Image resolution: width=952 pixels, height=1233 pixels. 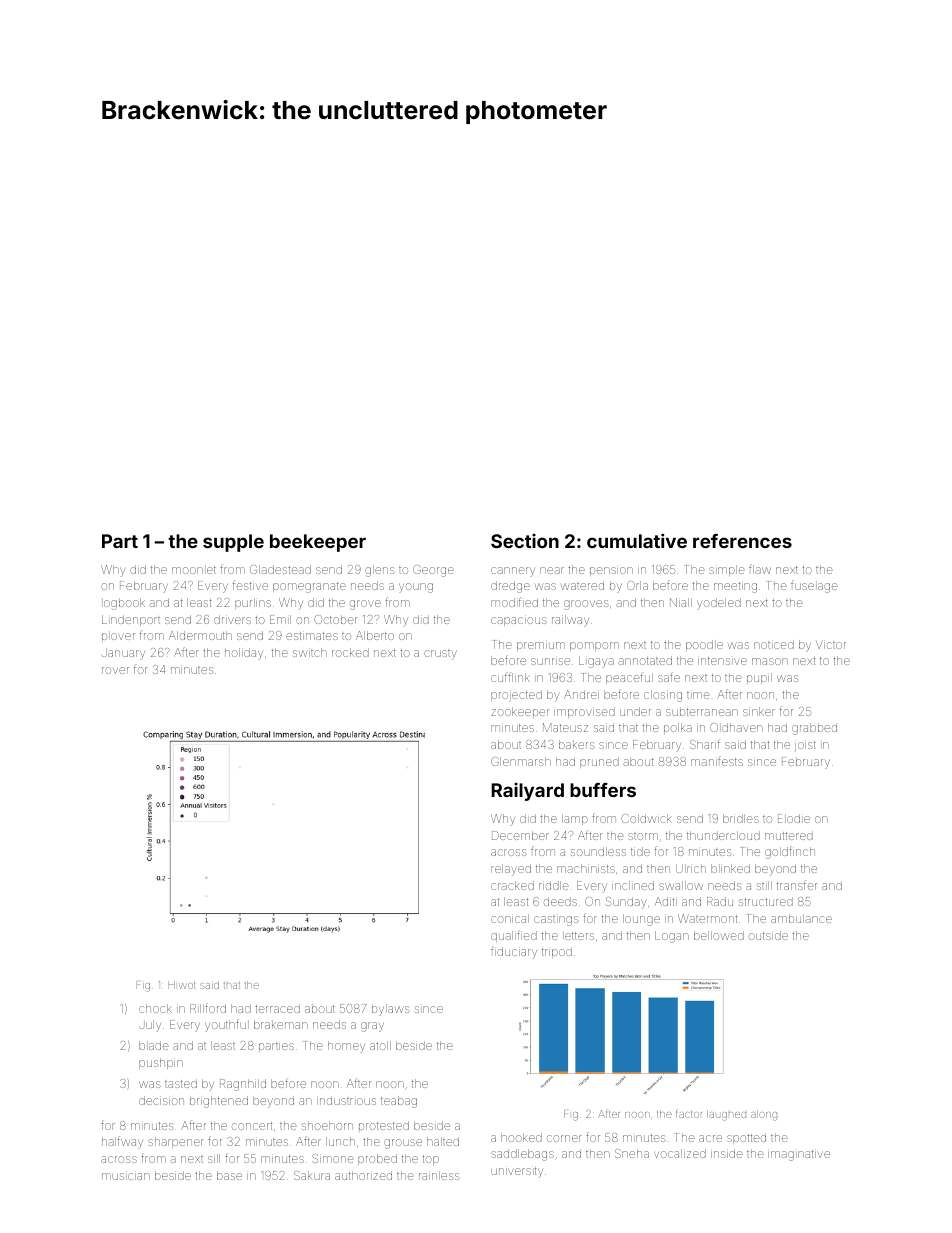 I want to click on beekeeper, so click(x=318, y=543).
